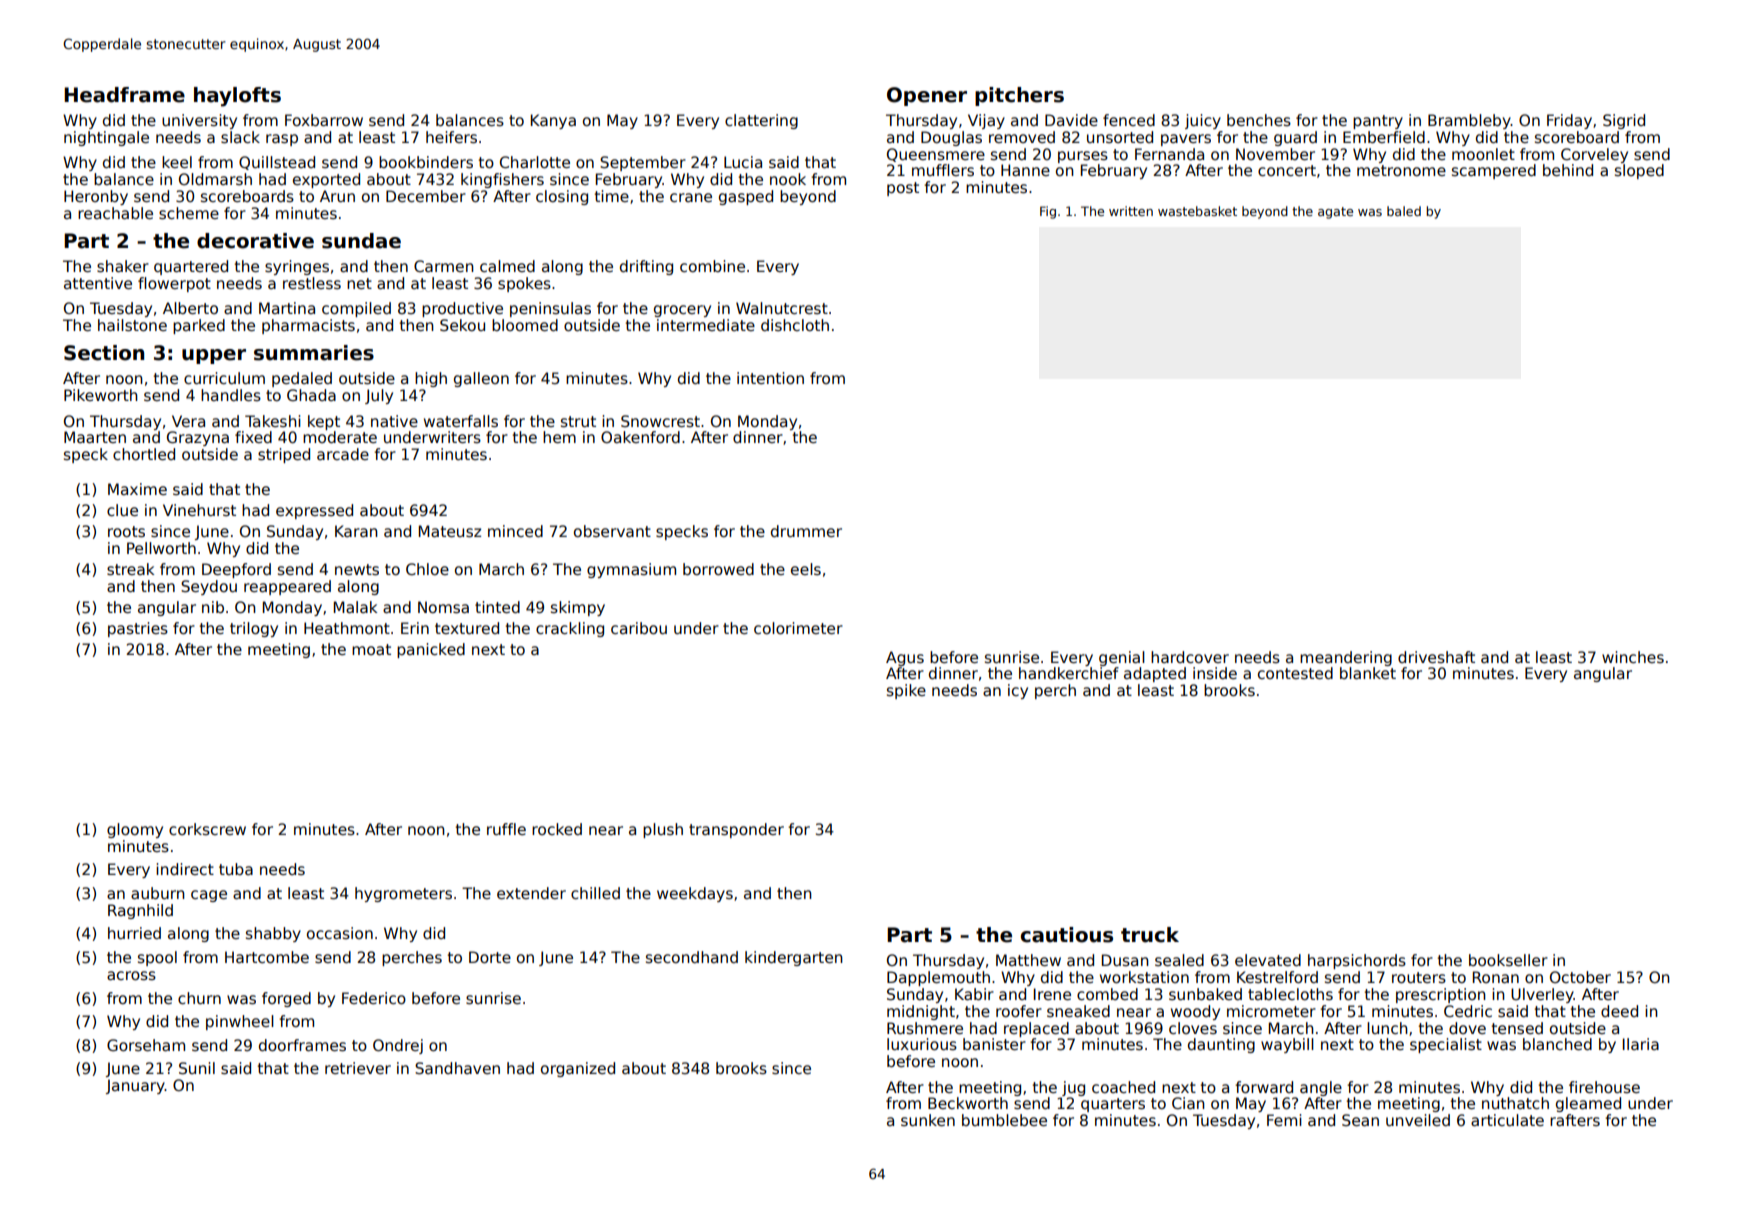 Image resolution: width=1737 pixels, height=1228 pixels. Describe the element at coordinates (1639, 171) in the image. I see `sloped` at that location.
